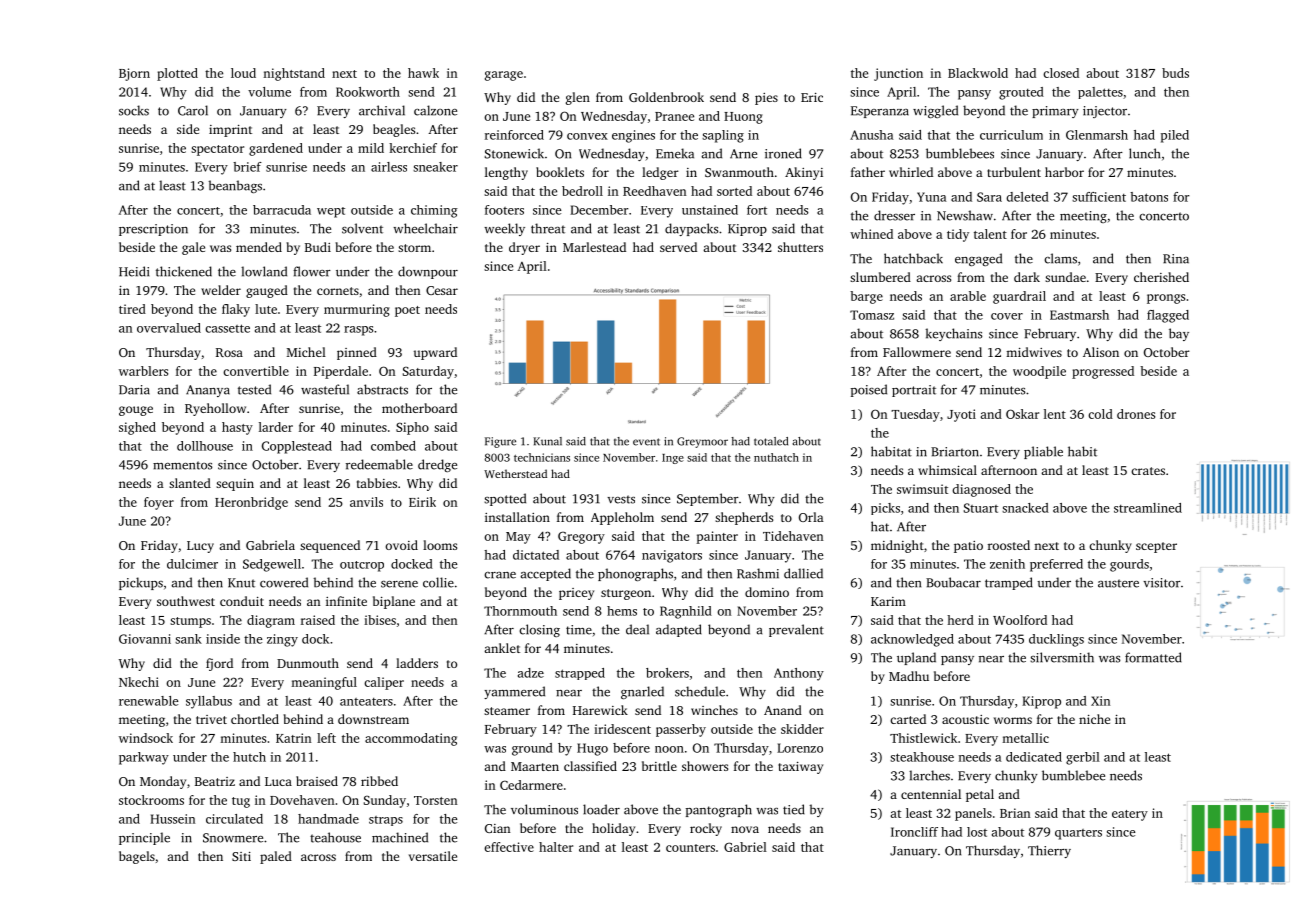 The image size is (1308, 924). What do you see at coordinates (675, 153) in the screenshot?
I see `Emeka` at bounding box center [675, 153].
